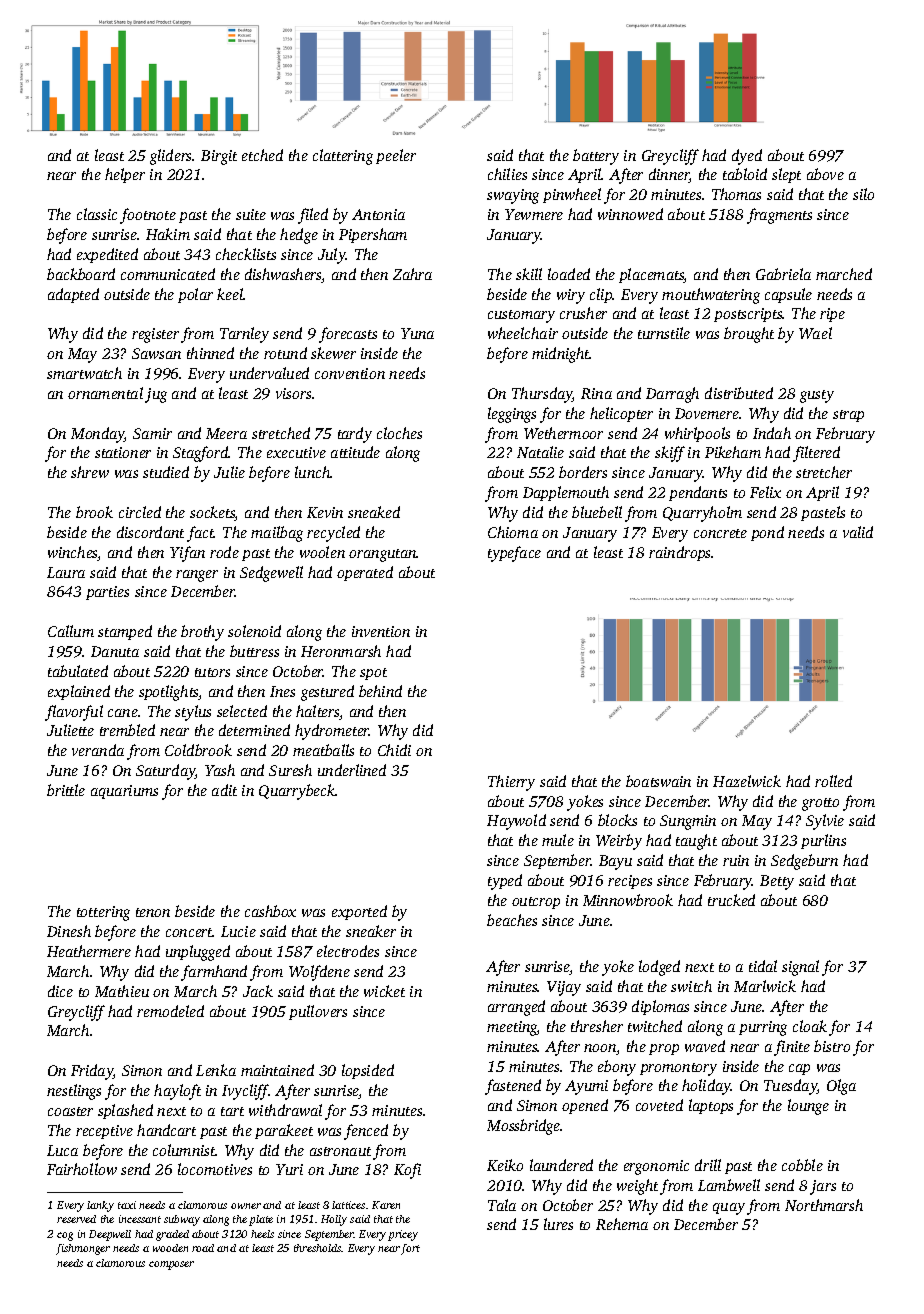 The image size is (924, 1314). Describe the element at coordinates (804, 862) in the document. I see `Sedgeburn` at that location.
